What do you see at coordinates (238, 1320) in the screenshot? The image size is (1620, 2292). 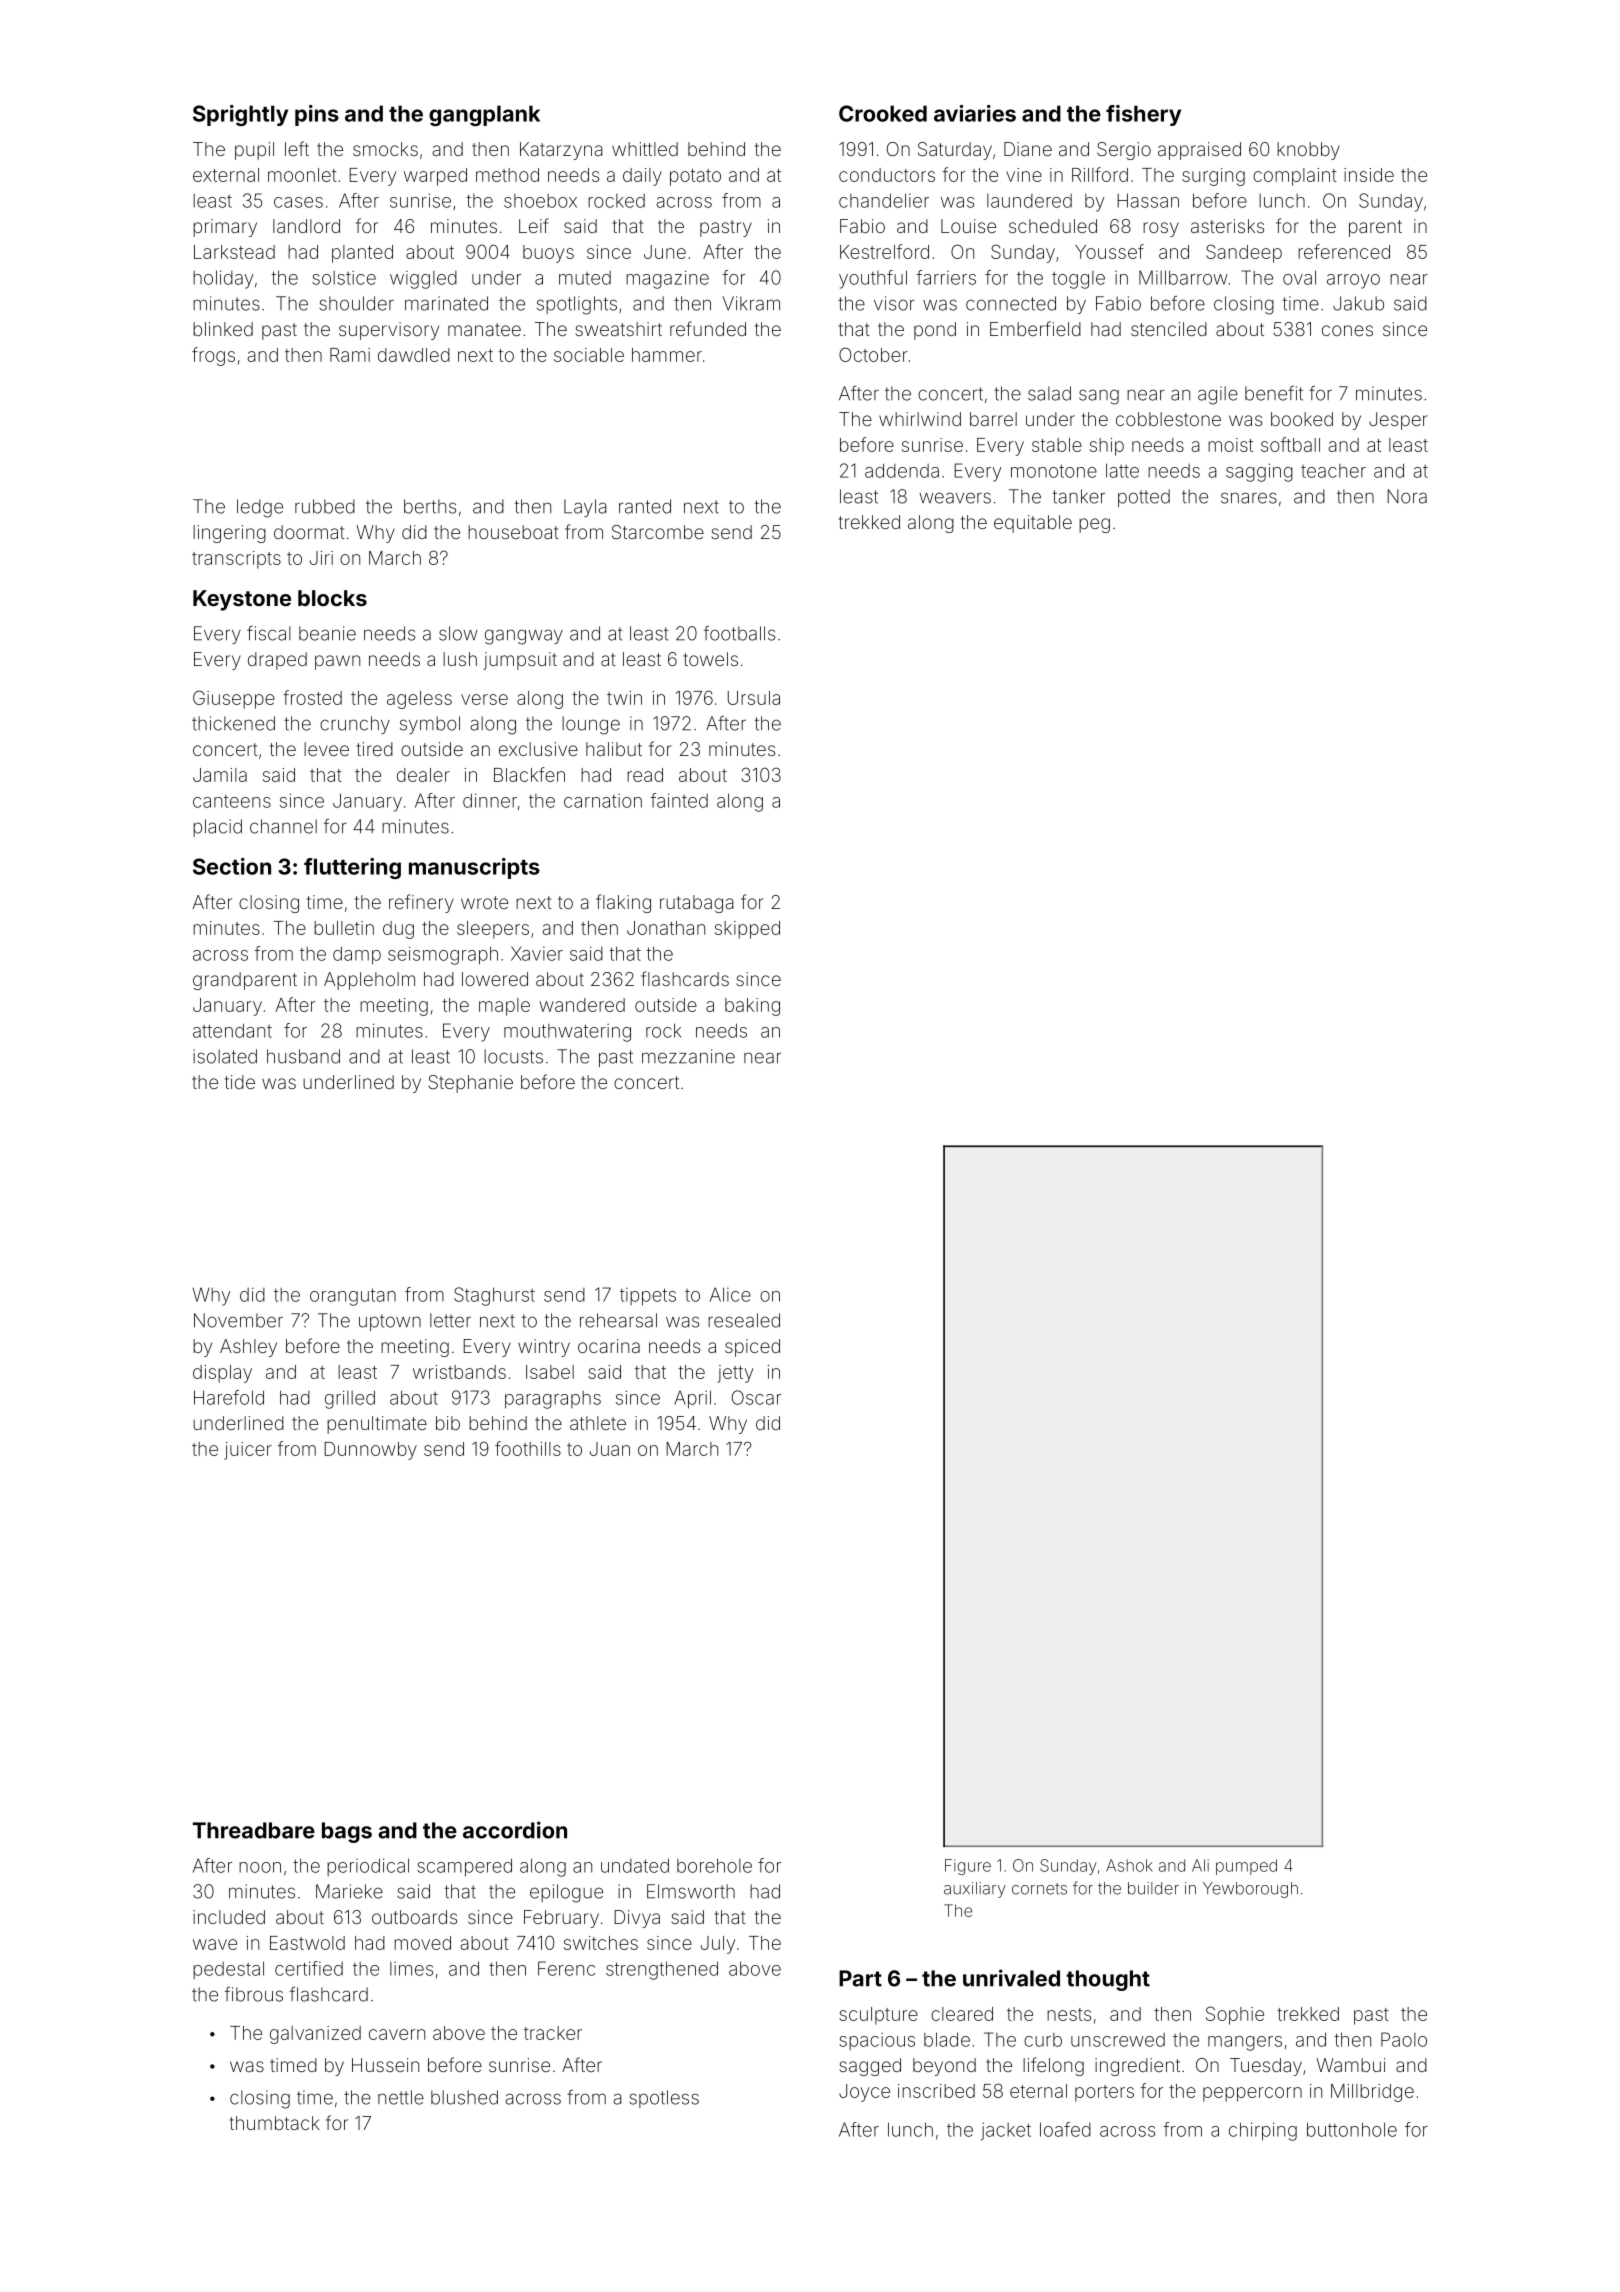 I see `November` at bounding box center [238, 1320].
